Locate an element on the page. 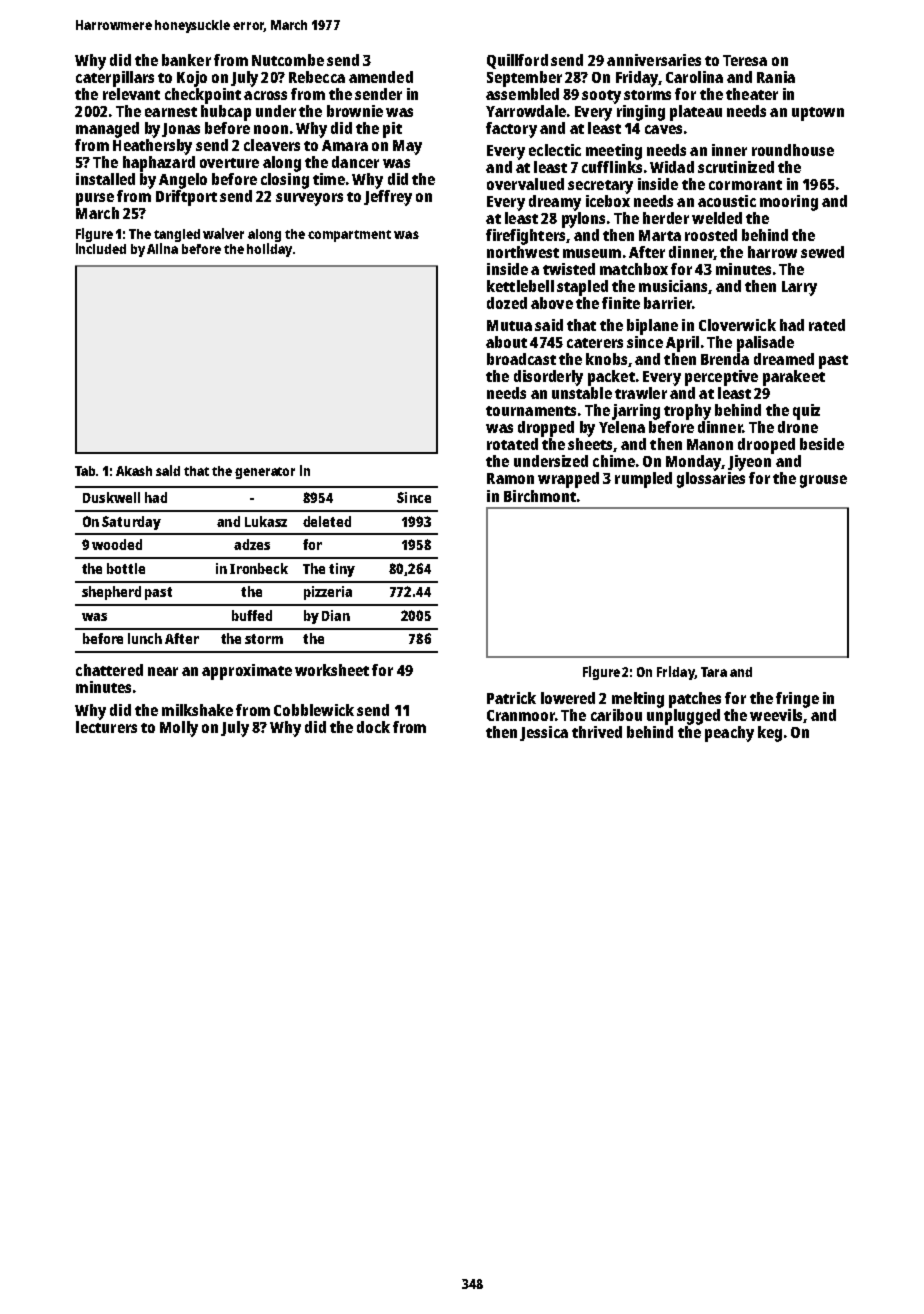  assembled is located at coordinates (522, 94).
